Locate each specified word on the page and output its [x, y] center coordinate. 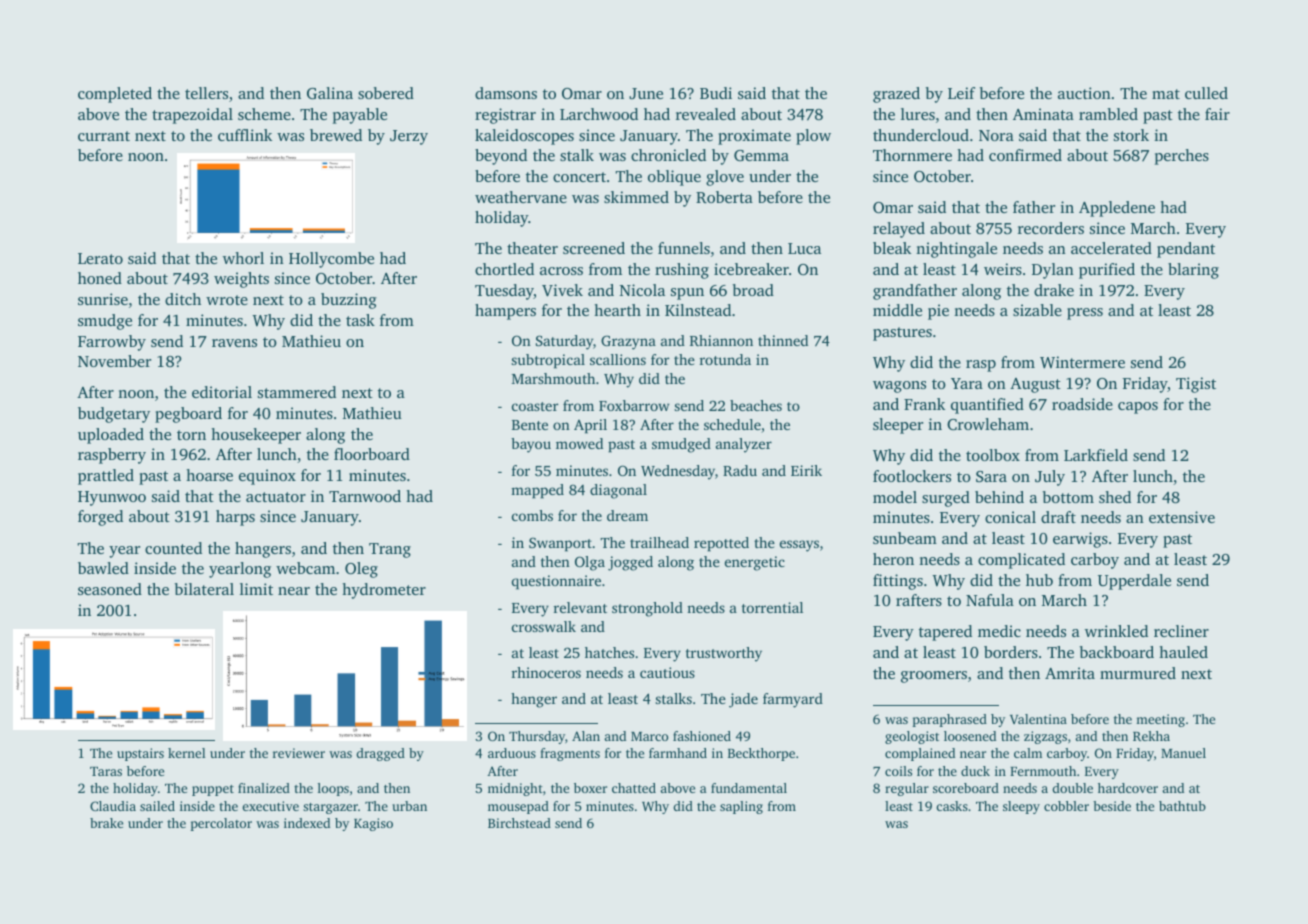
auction [1084, 93]
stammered [297, 392]
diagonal [618, 491]
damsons [506, 93]
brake [106, 823]
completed [115, 95]
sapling [741, 807]
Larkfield [1096, 455]
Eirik [806, 470]
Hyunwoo [112, 498]
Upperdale [1134, 582]
